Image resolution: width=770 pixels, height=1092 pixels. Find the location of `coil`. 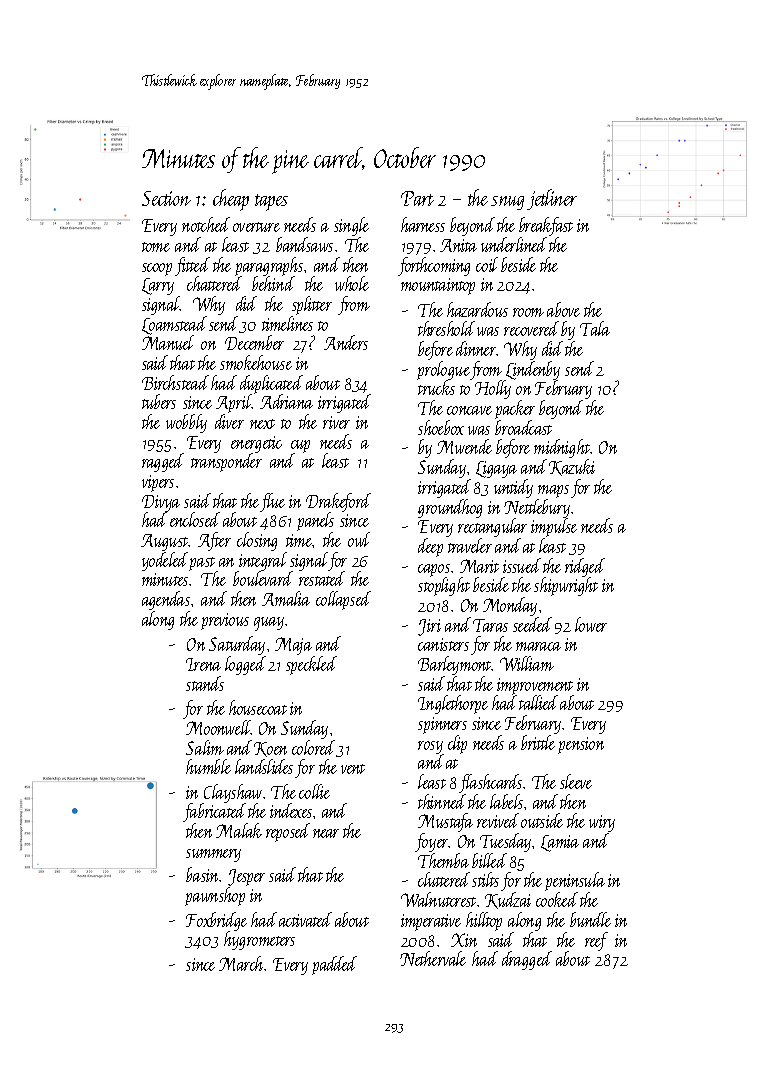

coil is located at coordinates (487, 264).
